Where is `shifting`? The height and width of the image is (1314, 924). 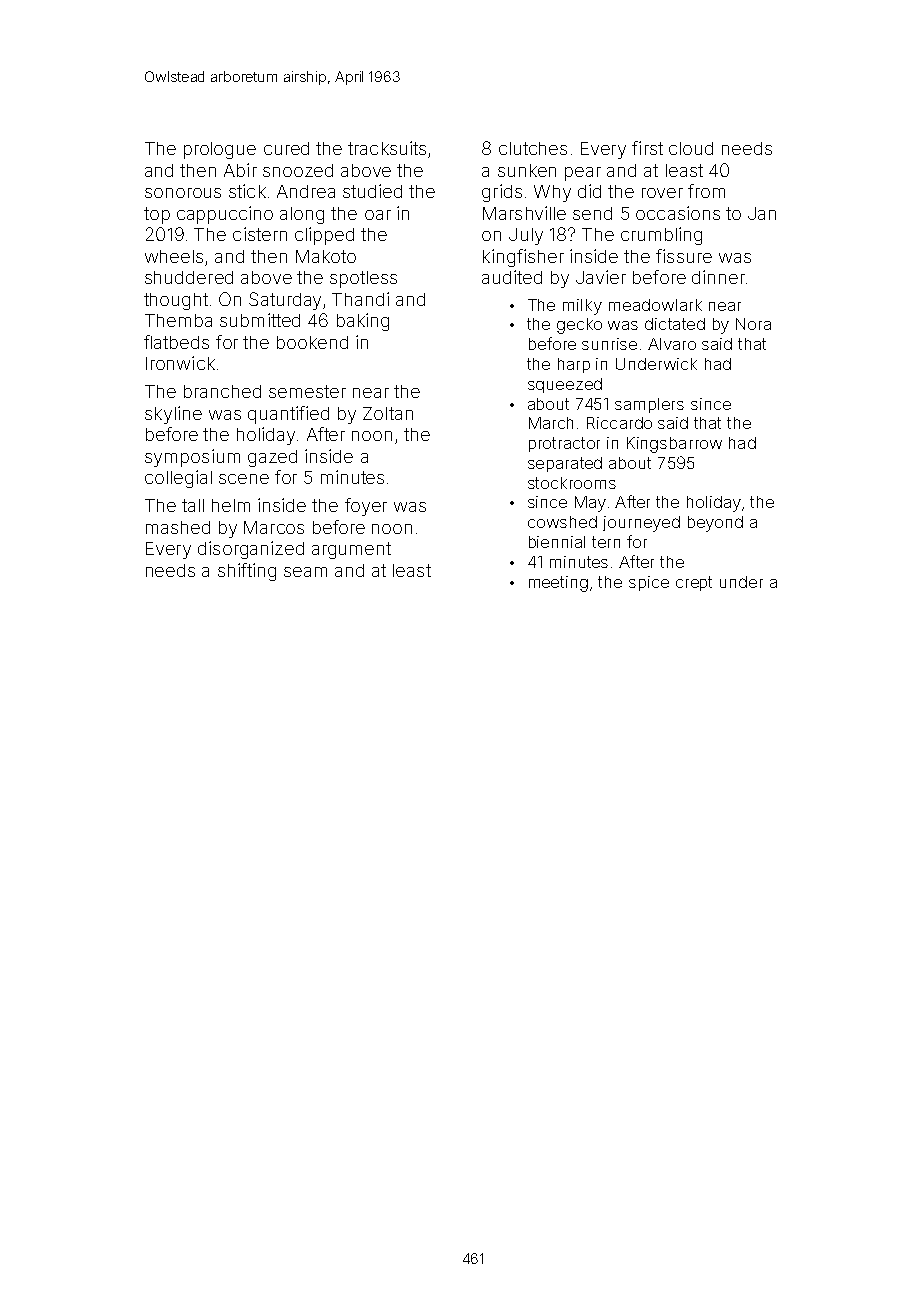
shifting is located at coordinates (247, 572).
